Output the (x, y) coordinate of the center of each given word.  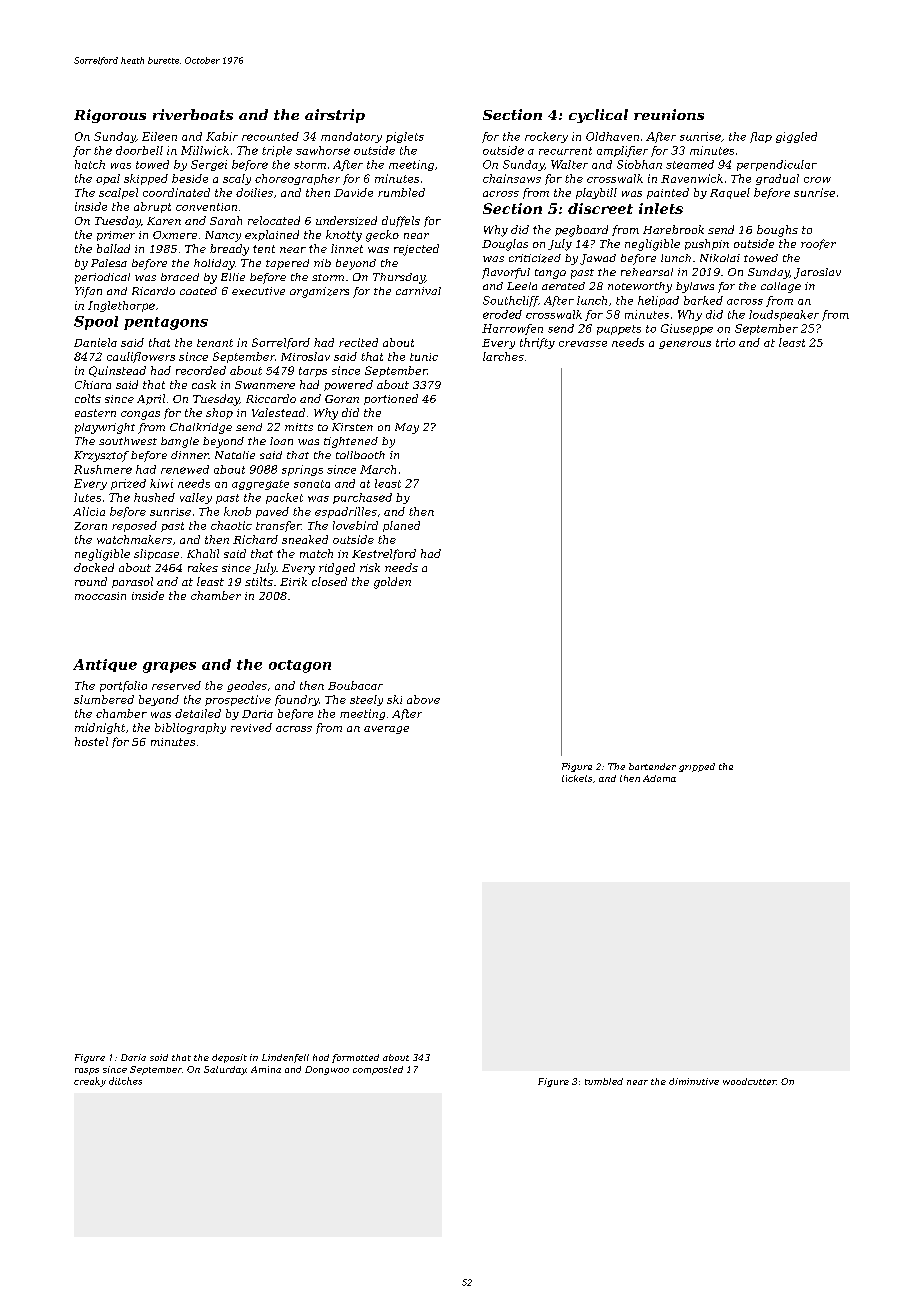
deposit (229, 1058)
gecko (382, 236)
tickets (577, 778)
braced (180, 277)
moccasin (100, 596)
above (423, 699)
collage (781, 287)
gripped (697, 767)
